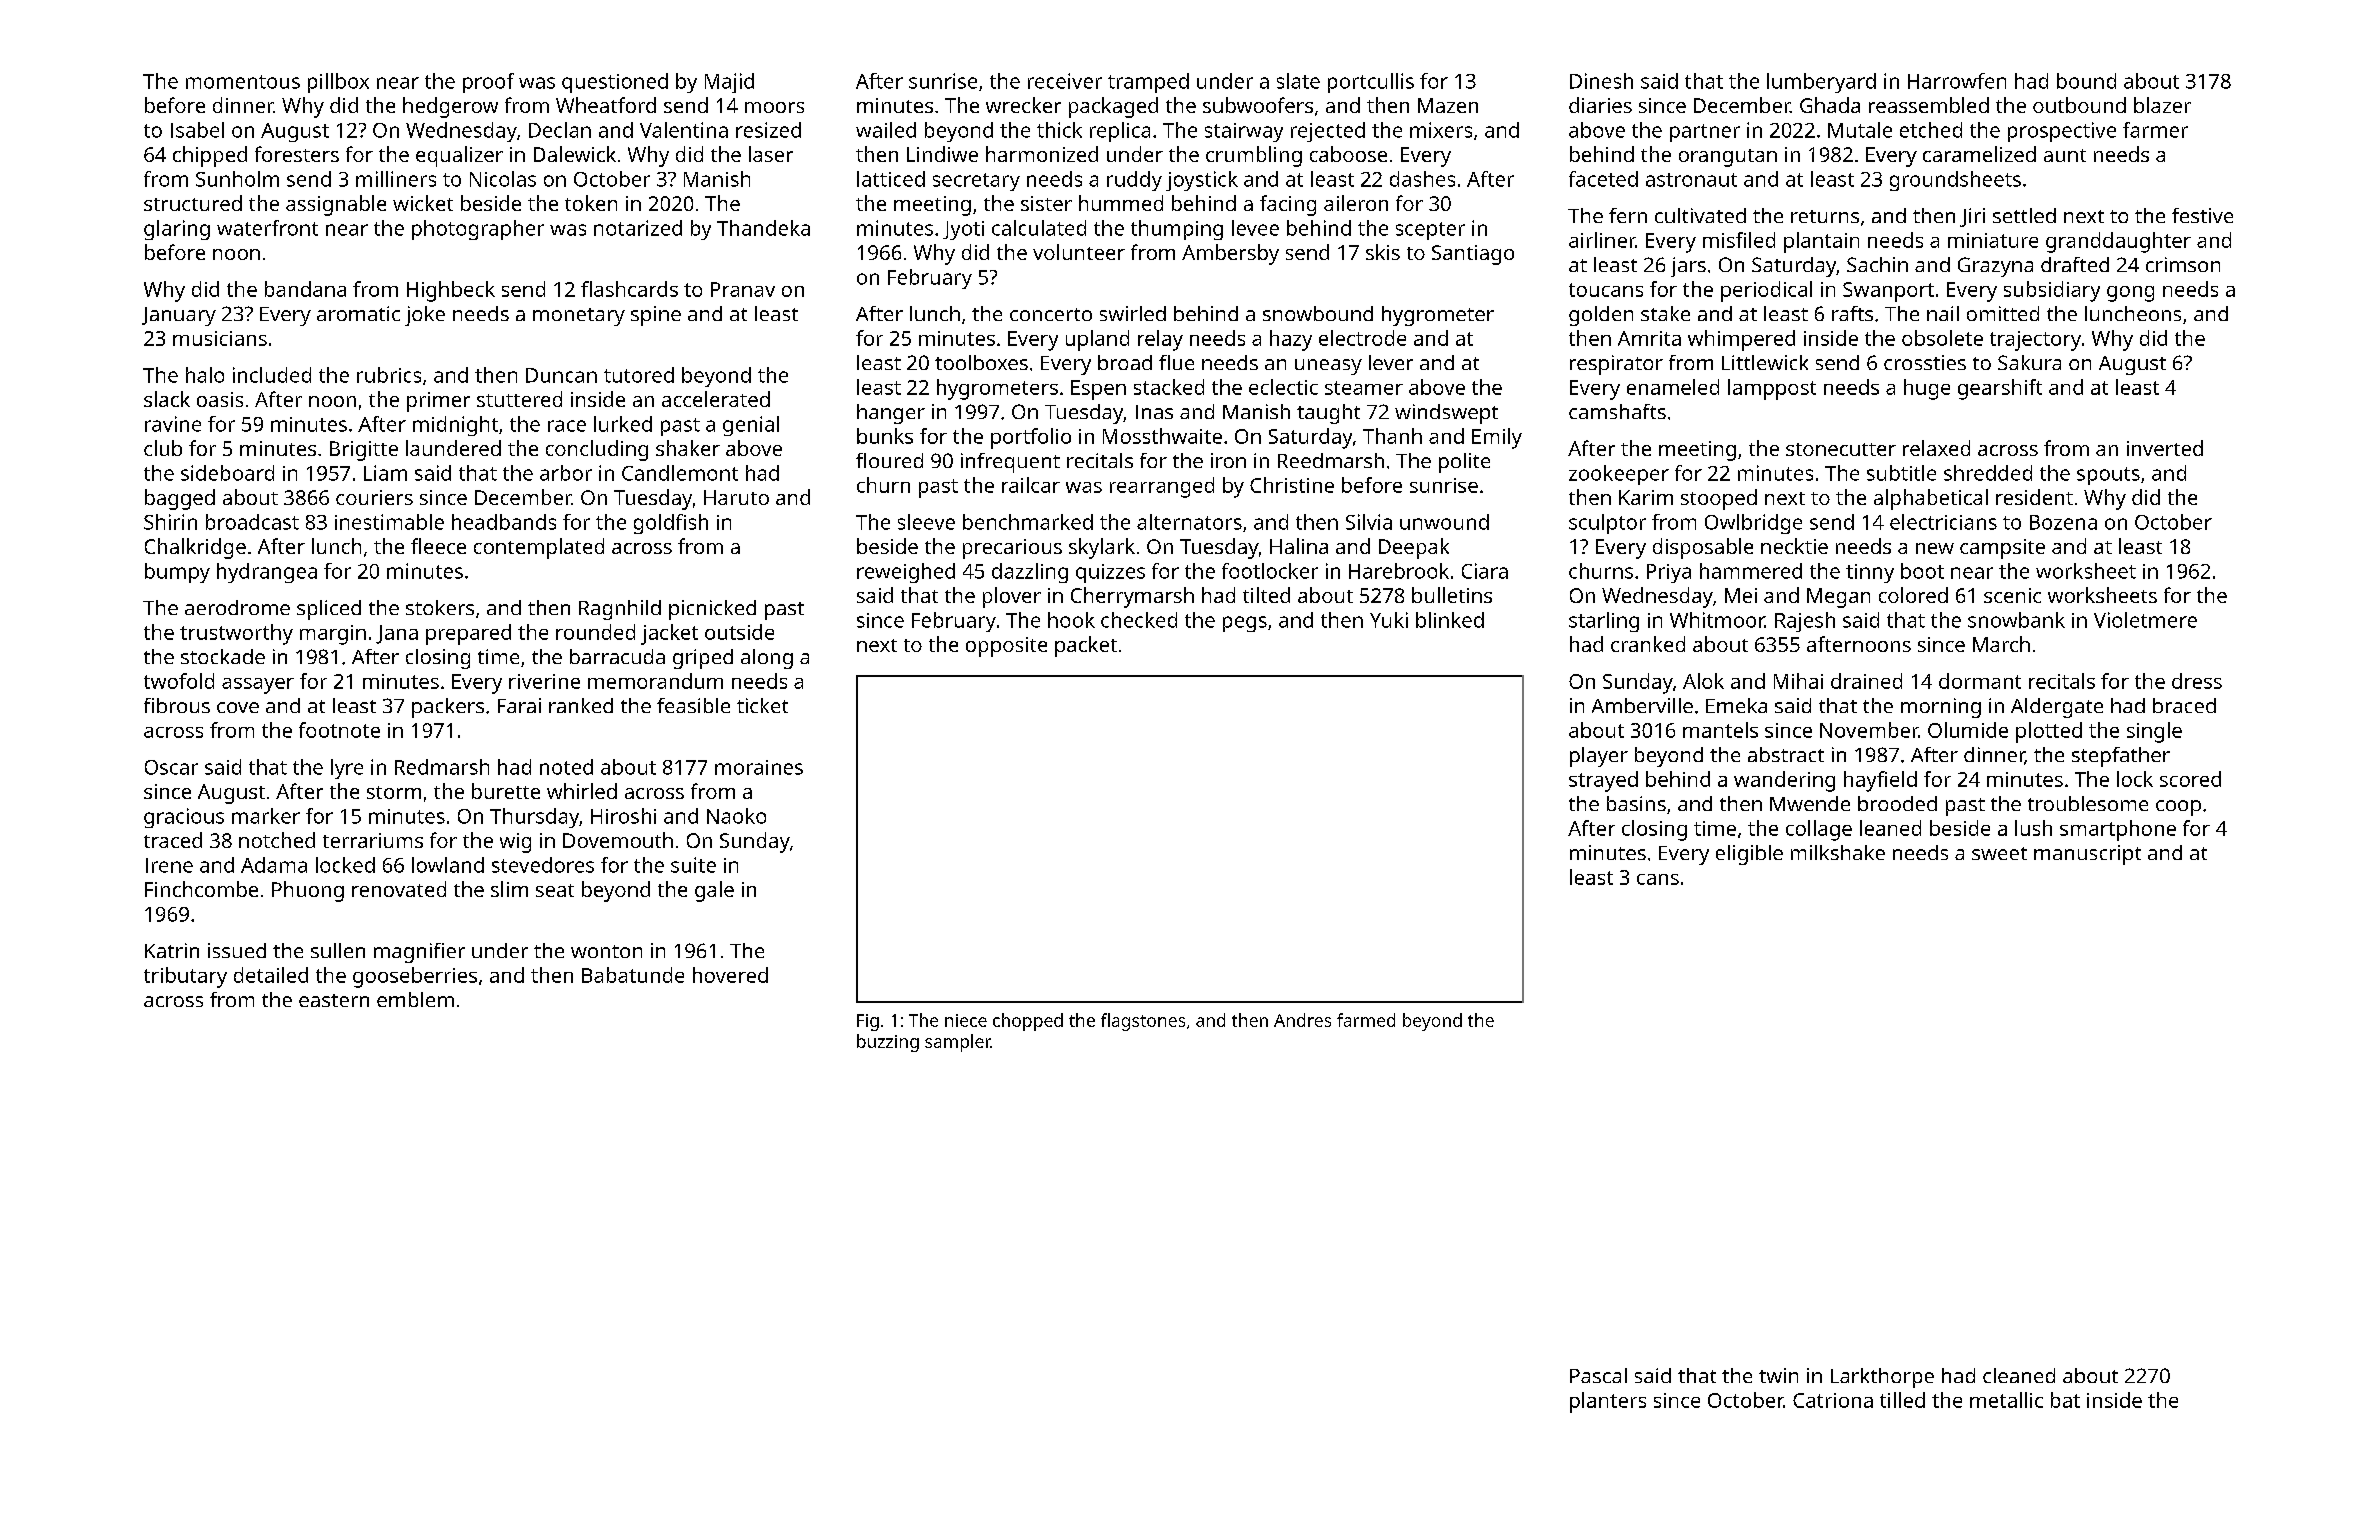  What do you see at coordinates (1291, 340) in the screenshot?
I see `hazy` at bounding box center [1291, 340].
